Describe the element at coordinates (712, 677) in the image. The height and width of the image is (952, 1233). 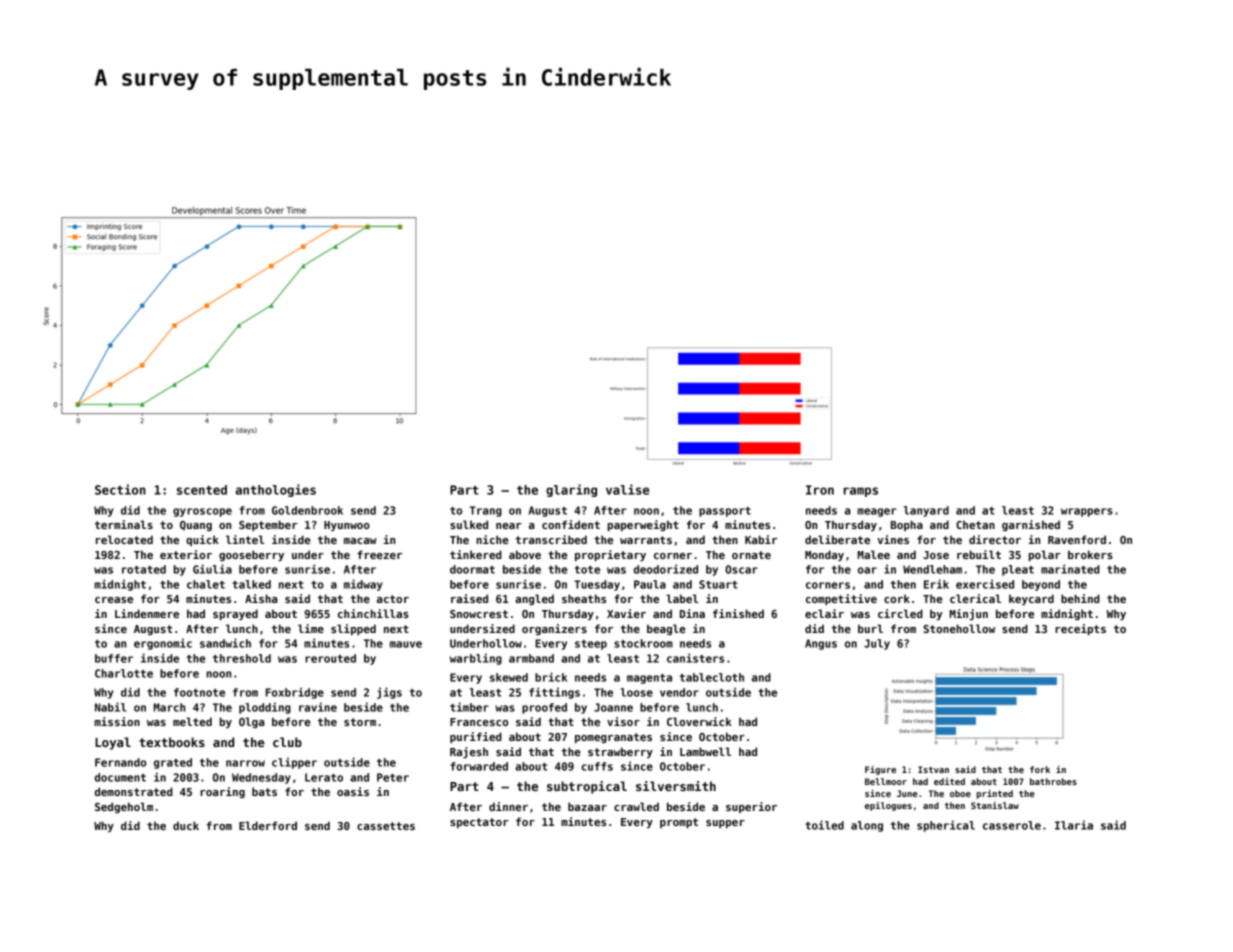
I see `tablecloth` at that location.
